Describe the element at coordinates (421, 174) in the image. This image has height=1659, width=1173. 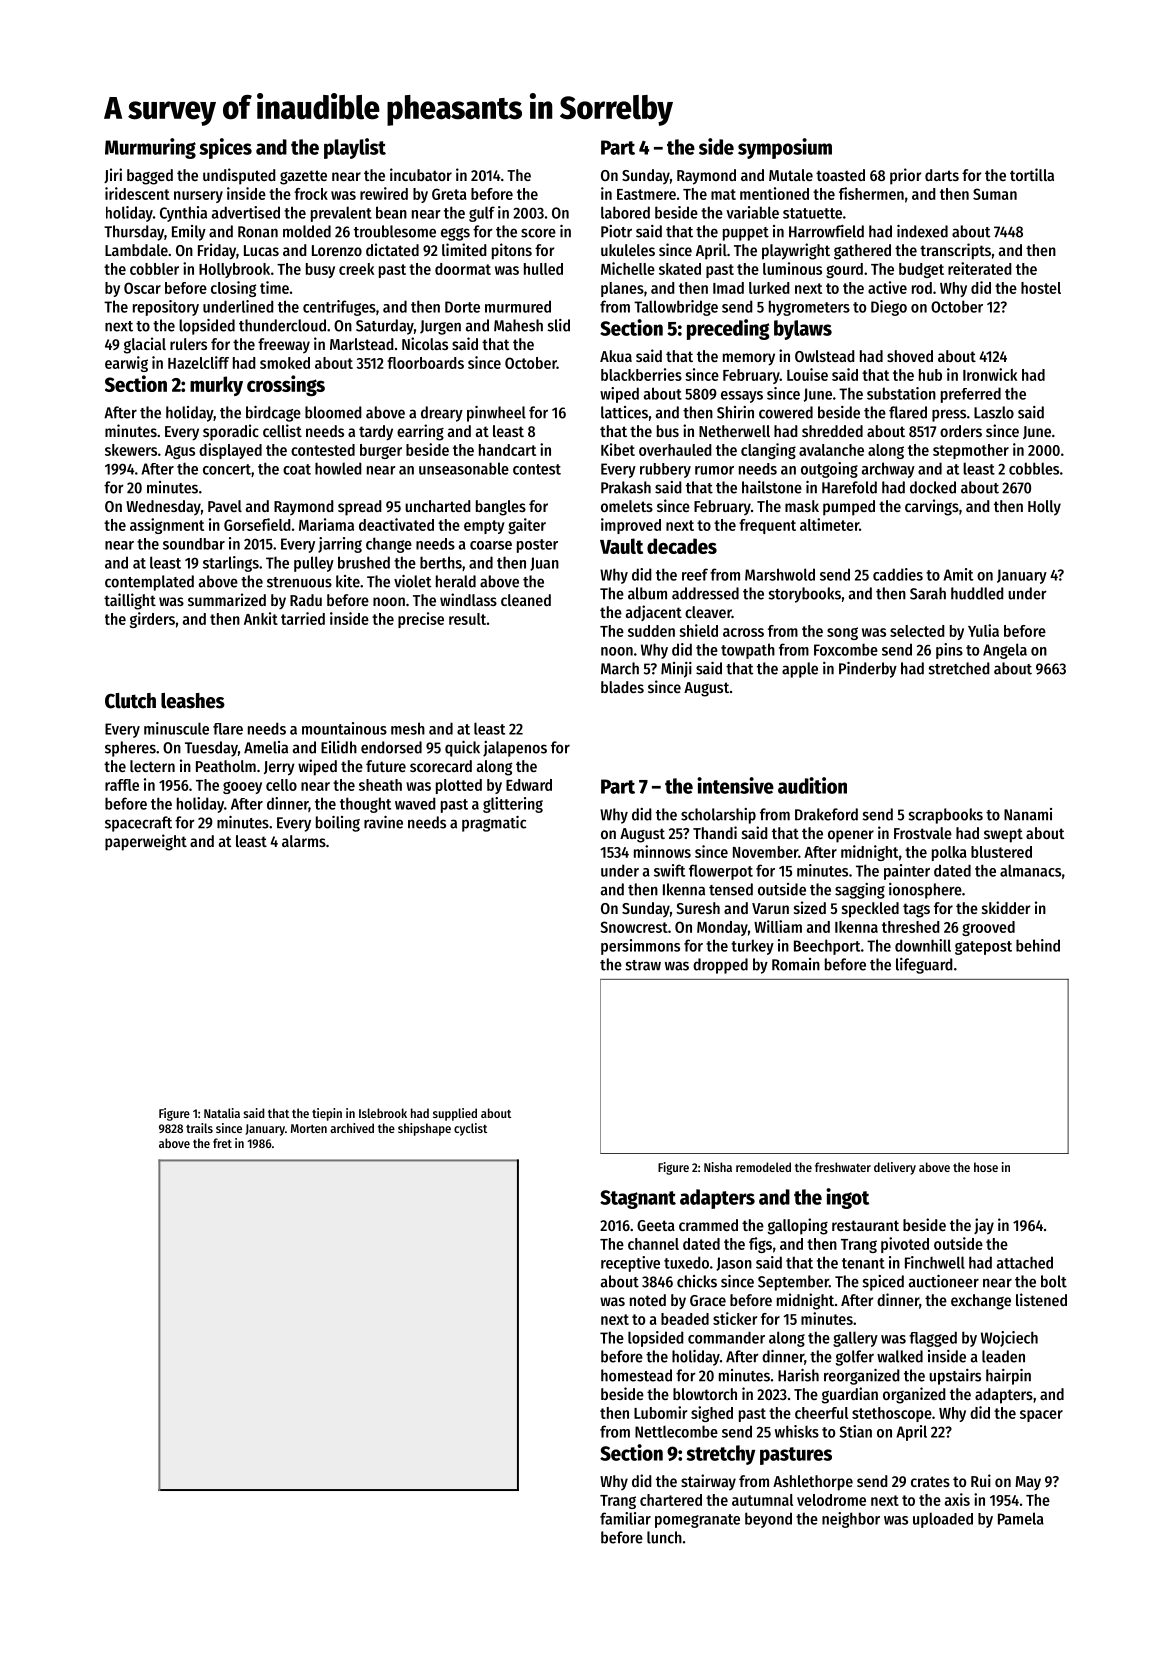
I see `incubator` at that location.
